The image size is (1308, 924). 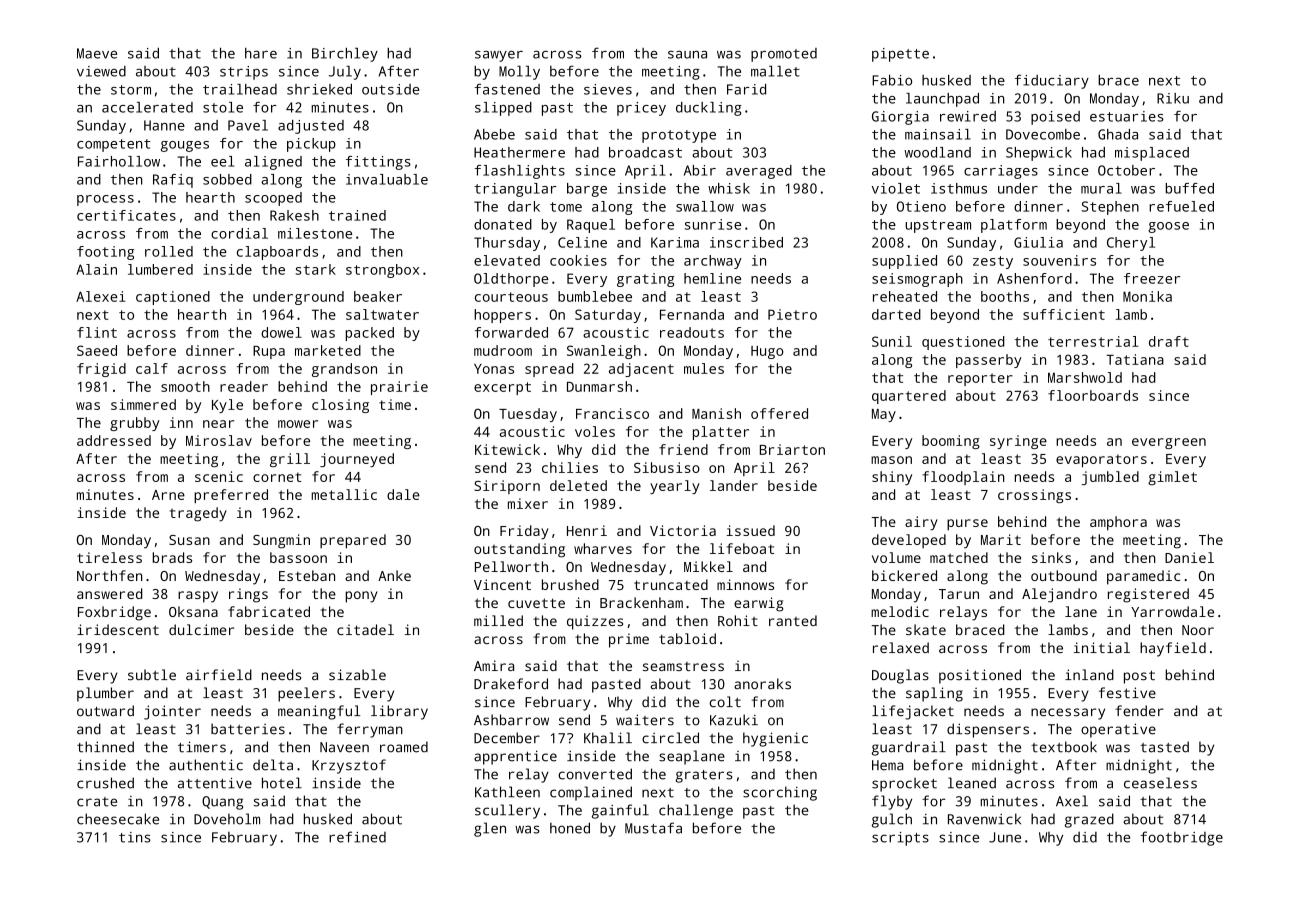 What do you see at coordinates (1102, 647) in the screenshot?
I see `initial` at bounding box center [1102, 647].
